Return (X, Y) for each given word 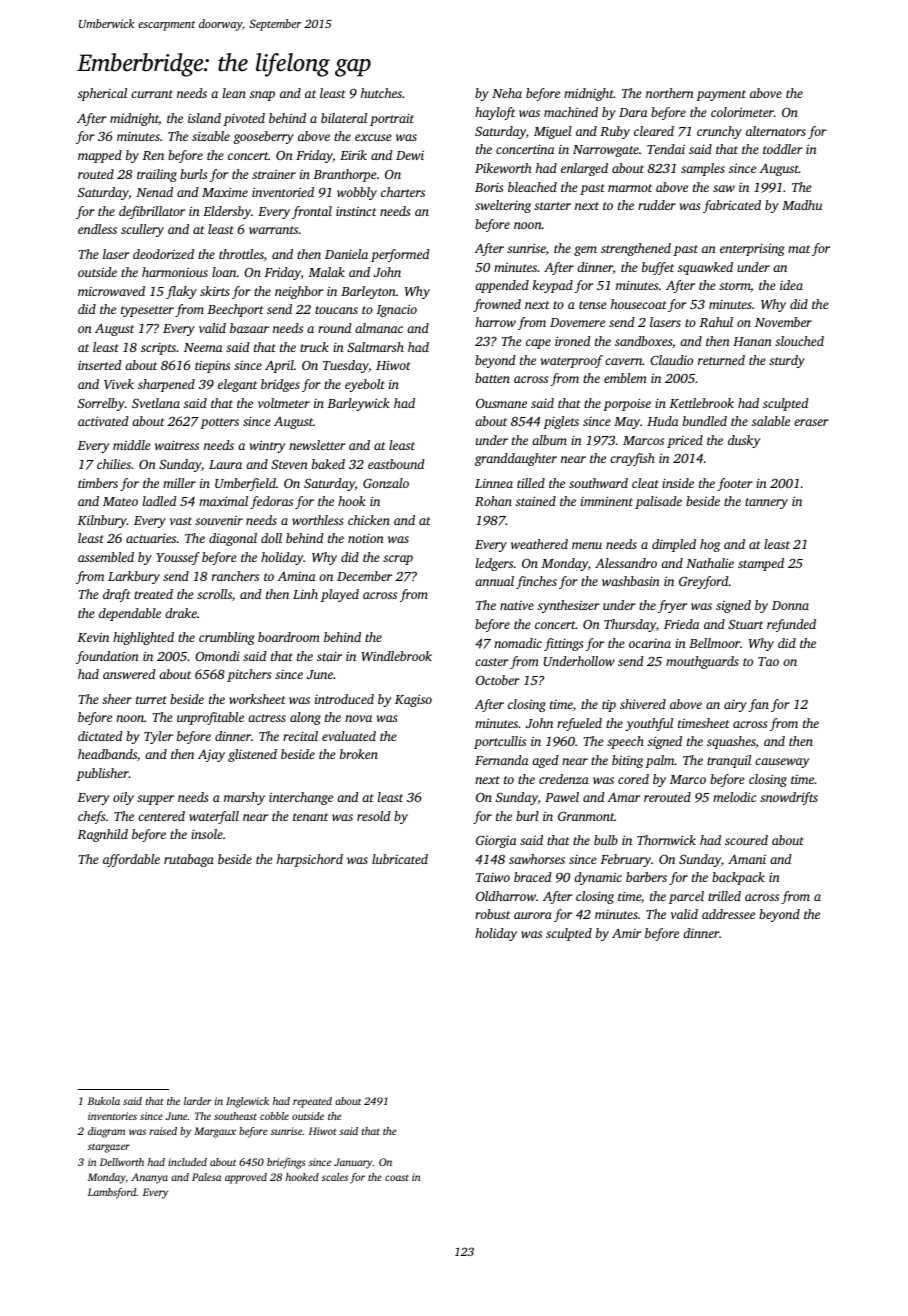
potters (219, 423)
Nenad (154, 192)
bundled (705, 421)
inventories (112, 1116)
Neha (507, 93)
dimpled (674, 545)
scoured (746, 840)
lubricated (400, 859)
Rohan (493, 501)
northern (670, 93)
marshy (244, 798)
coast (397, 1177)
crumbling (227, 638)
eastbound (396, 464)
